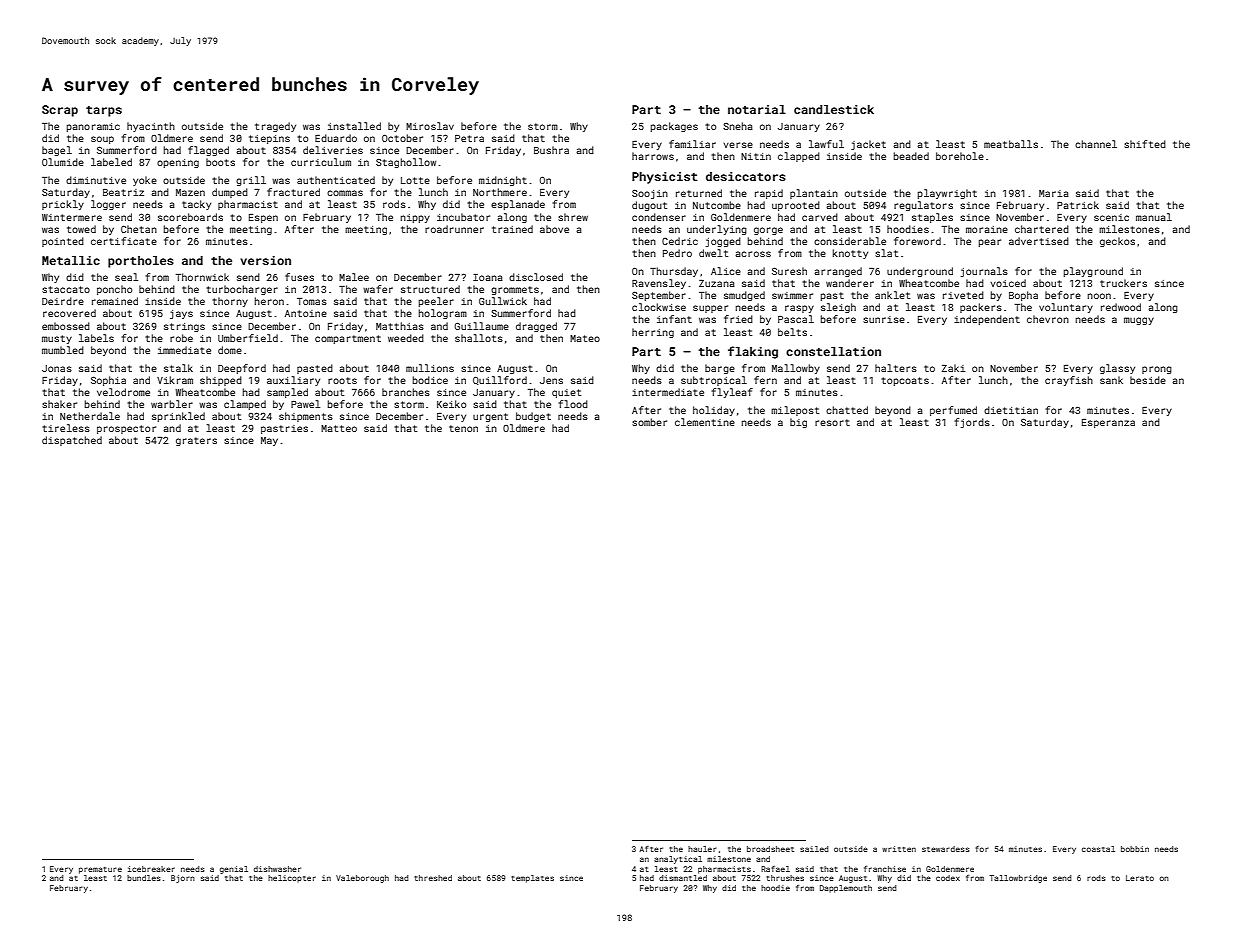 The width and height of the page is (1233, 952). What do you see at coordinates (100, 870) in the page?
I see `premature` at bounding box center [100, 870].
